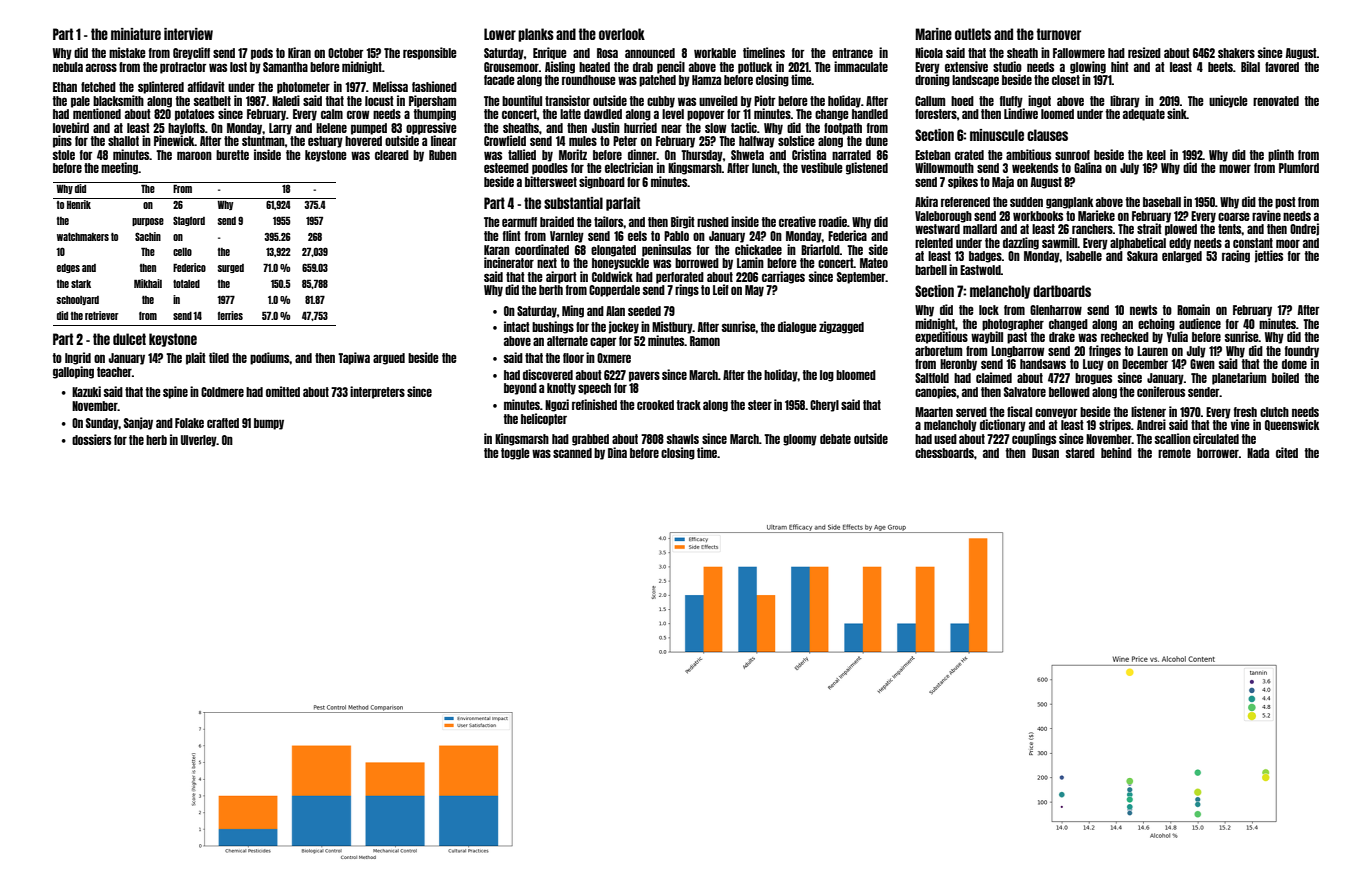  I want to click on sunroof, so click(1072, 155).
